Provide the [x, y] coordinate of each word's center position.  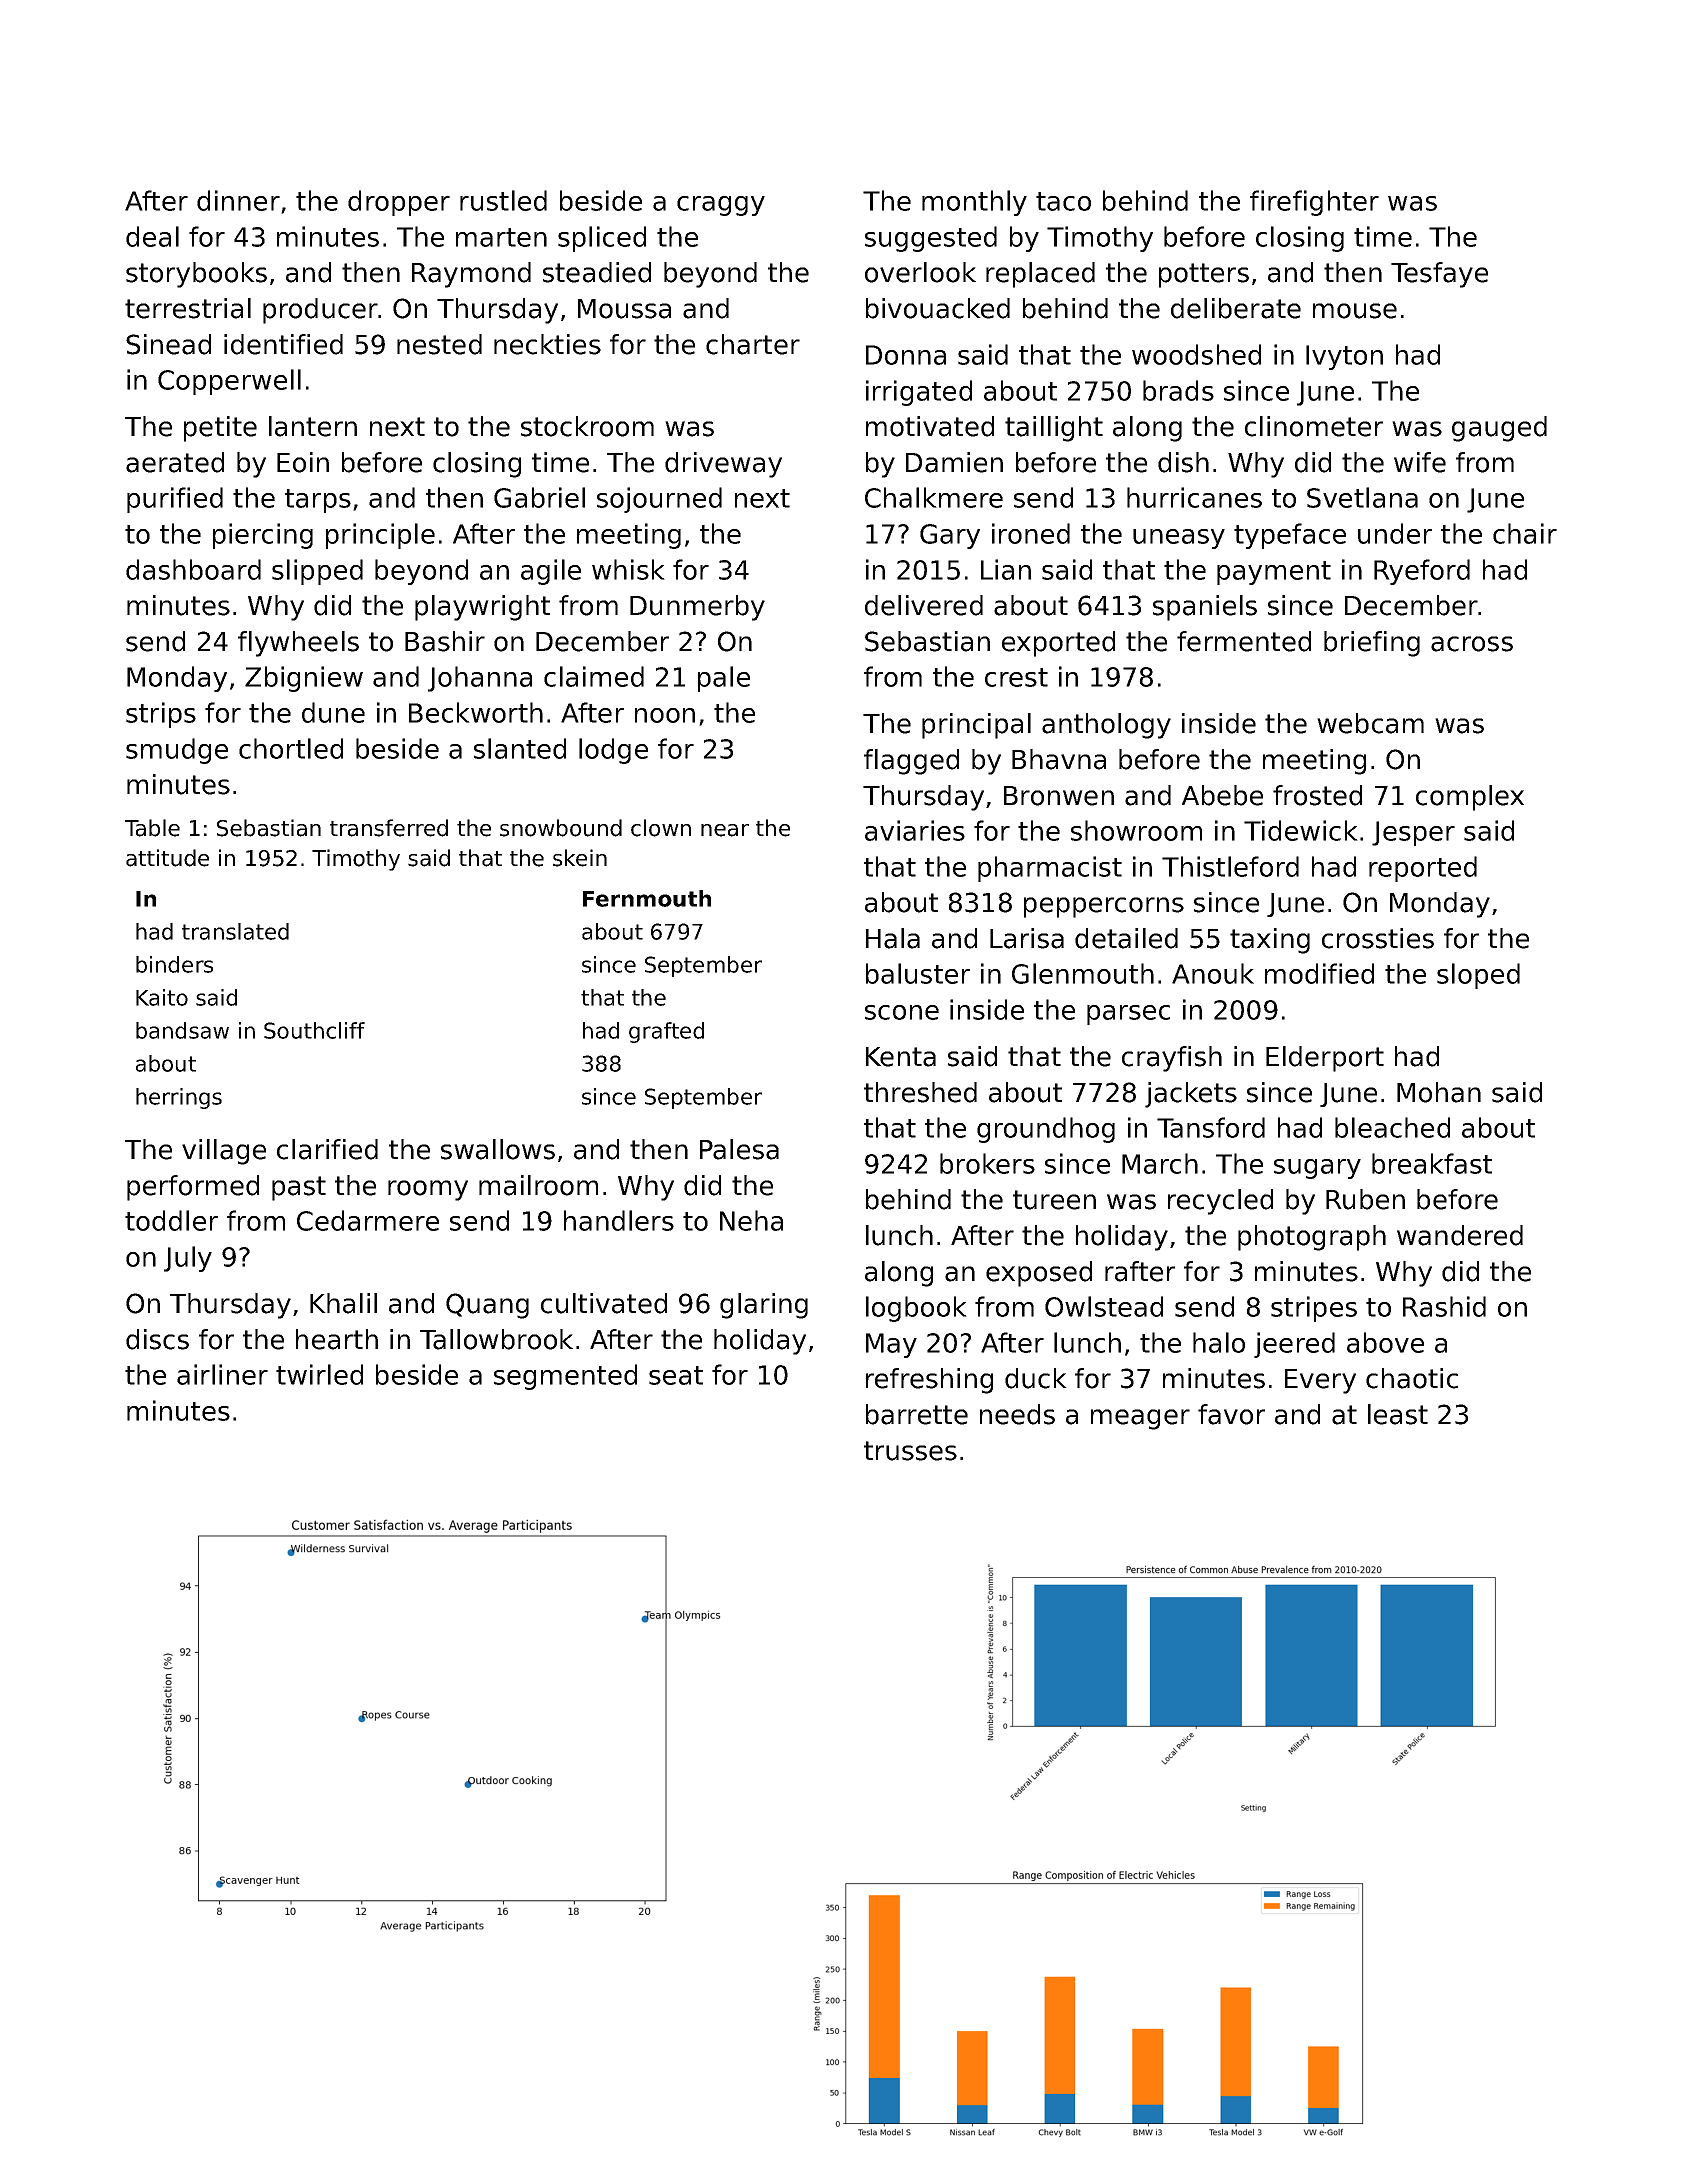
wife [1420, 462]
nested [439, 344]
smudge [177, 751]
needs [1017, 1414]
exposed [1039, 1274]
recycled [1220, 1202]
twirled [319, 1374]
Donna [906, 355]
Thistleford [1230, 866]
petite [220, 429]
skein [580, 858]
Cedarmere [368, 1220]
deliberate [1236, 308]
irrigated [919, 393]
